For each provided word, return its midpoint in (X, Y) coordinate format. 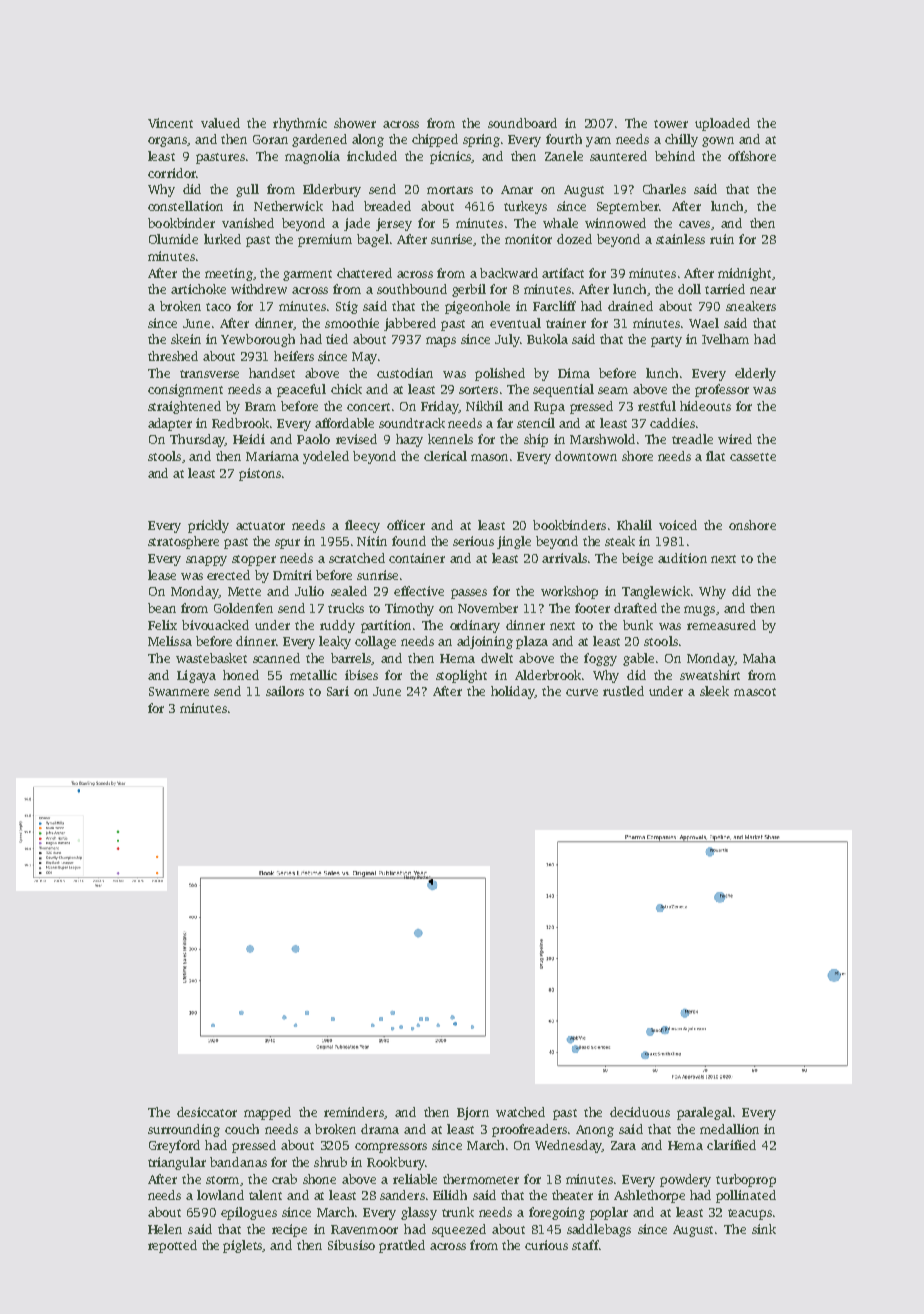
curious (546, 1245)
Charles (664, 189)
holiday (513, 692)
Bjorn (473, 1113)
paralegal (704, 1113)
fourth (564, 139)
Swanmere (179, 691)
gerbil (469, 290)
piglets (243, 1246)
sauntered (618, 156)
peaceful (301, 390)
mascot (755, 692)
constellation (185, 206)
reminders (354, 1112)
